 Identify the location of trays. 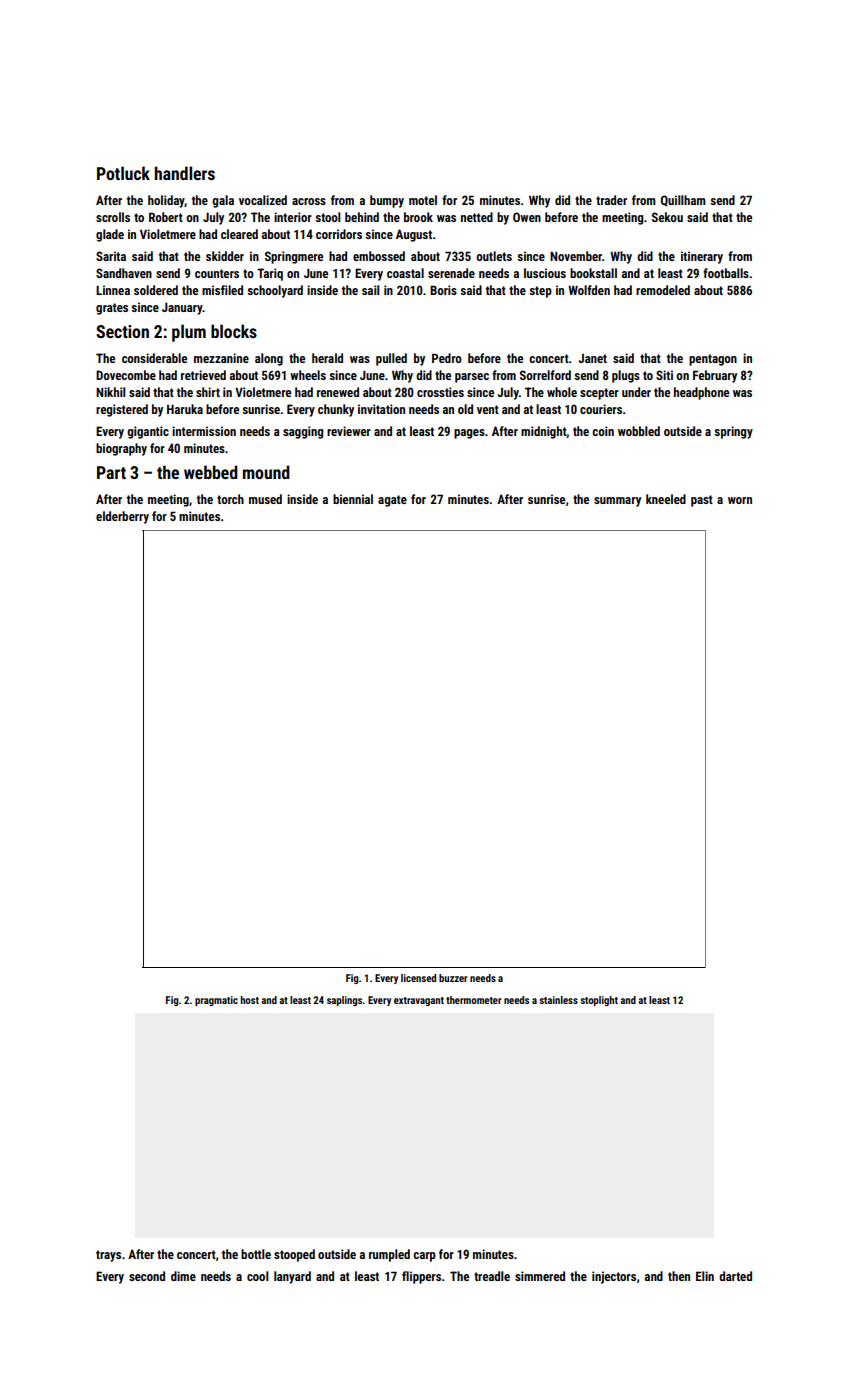
(108, 1256).
